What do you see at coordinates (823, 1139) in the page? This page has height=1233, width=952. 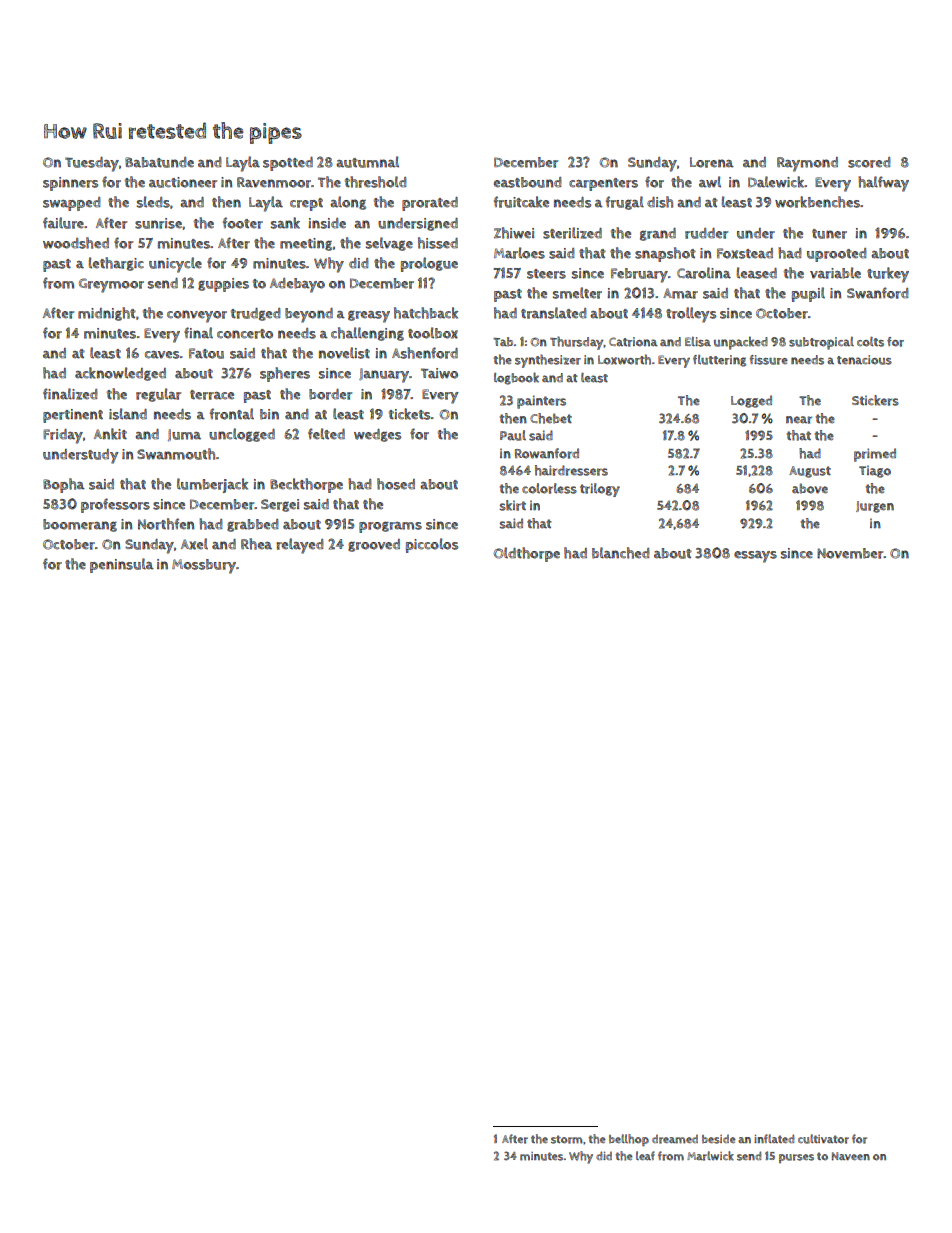 I see `cultivator` at bounding box center [823, 1139].
